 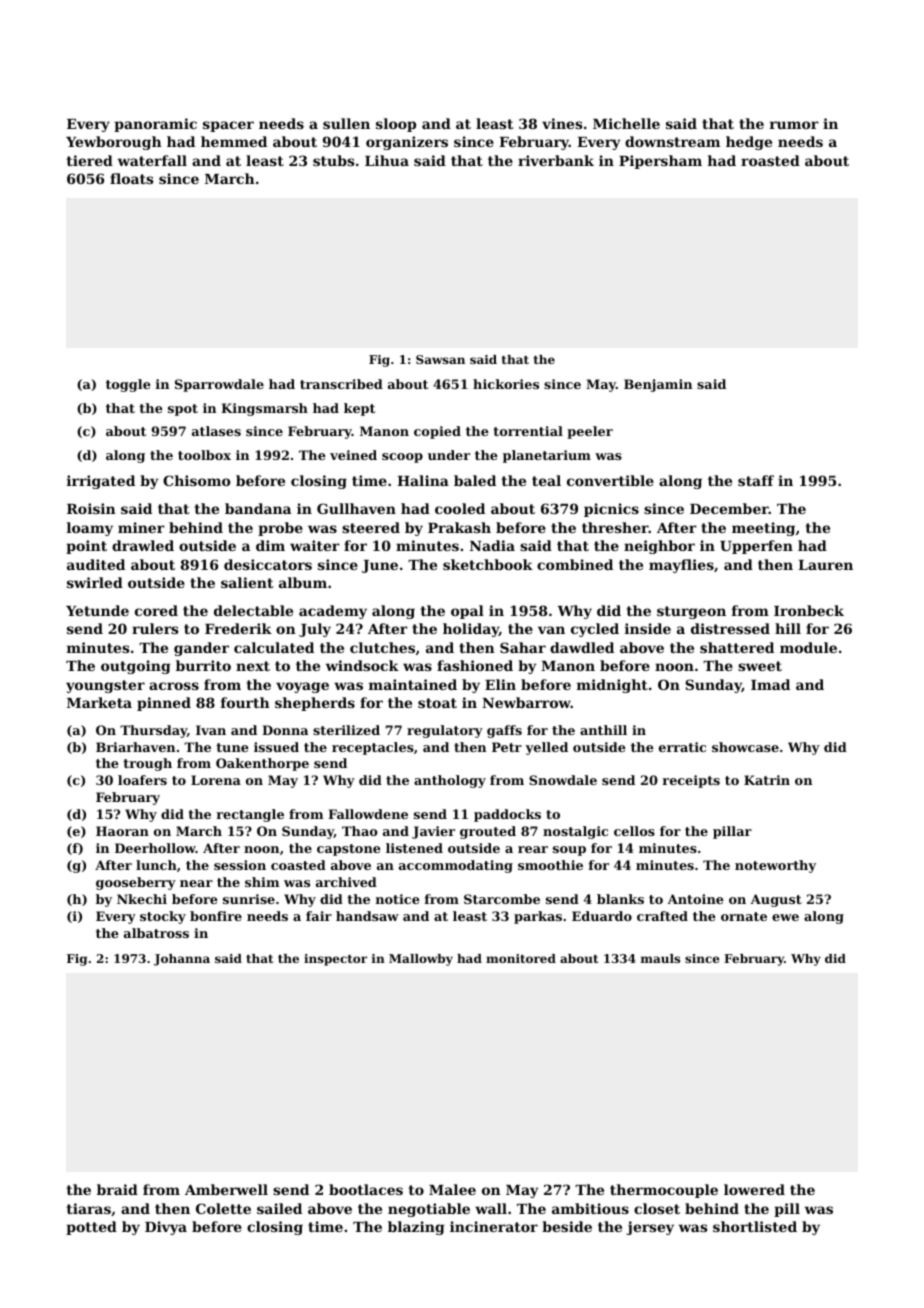 What do you see at coordinates (387, 160) in the screenshot?
I see `Lihua` at bounding box center [387, 160].
